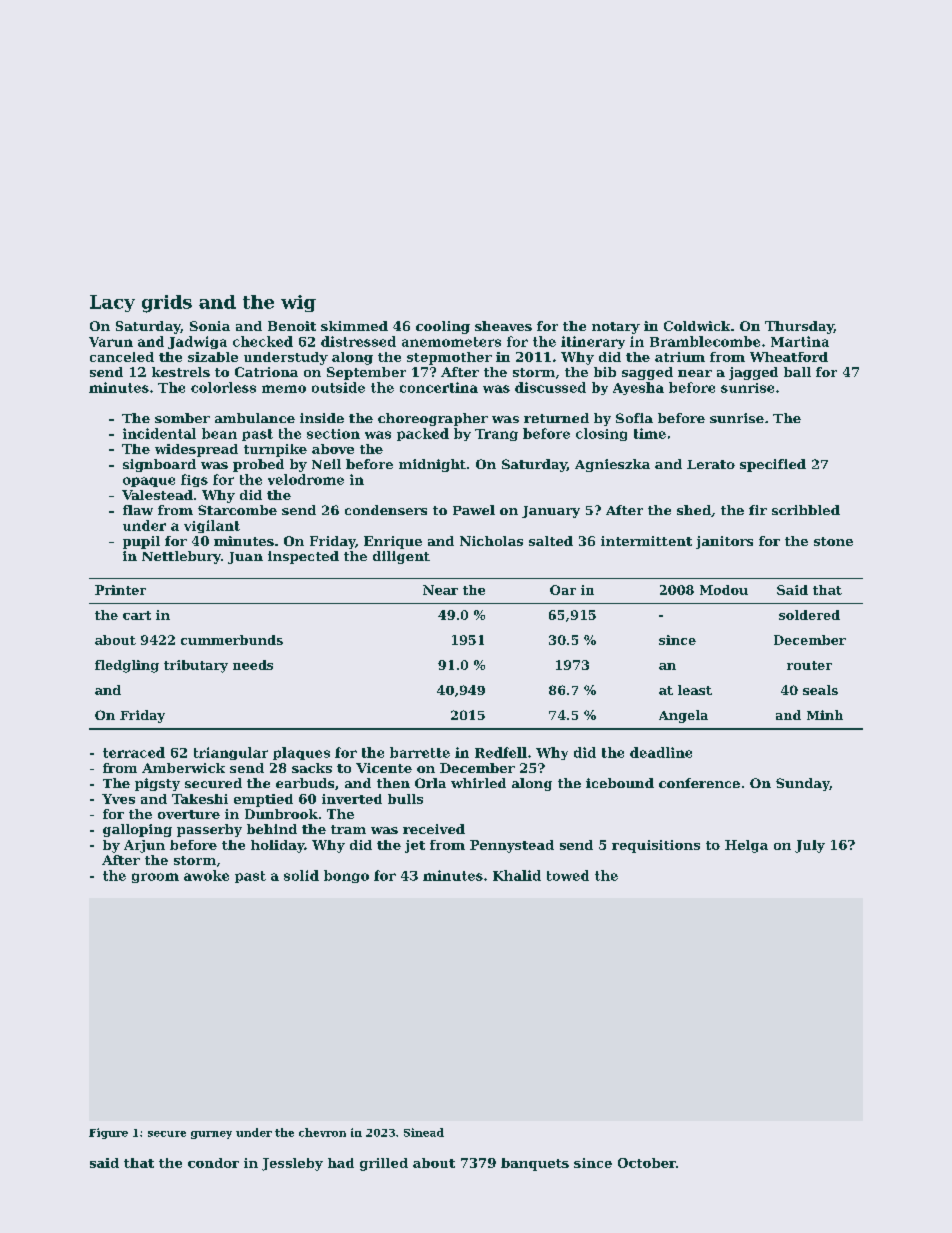  Describe the element at coordinates (810, 846) in the page. I see `July` at that location.
